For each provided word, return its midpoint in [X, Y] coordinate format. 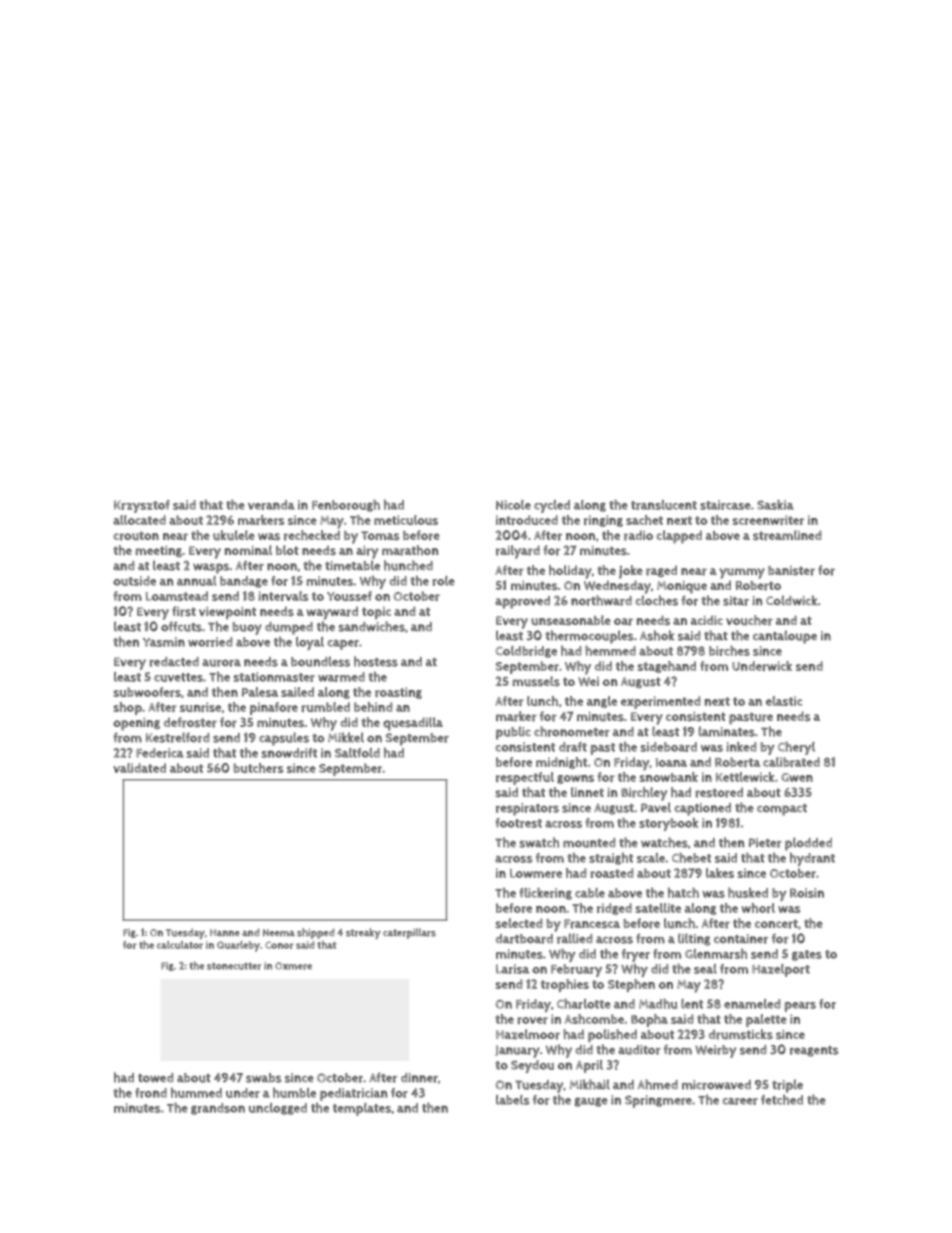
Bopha [649, 1020]
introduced [527, 520]
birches [729, 651]
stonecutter [234, 966]
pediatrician [353, 1094]
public [513, 733]
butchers [258, 768]
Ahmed [657, 1084]
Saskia [775, 505]
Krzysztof [142, 506]
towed [156, 1078]
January [517, 1051]
